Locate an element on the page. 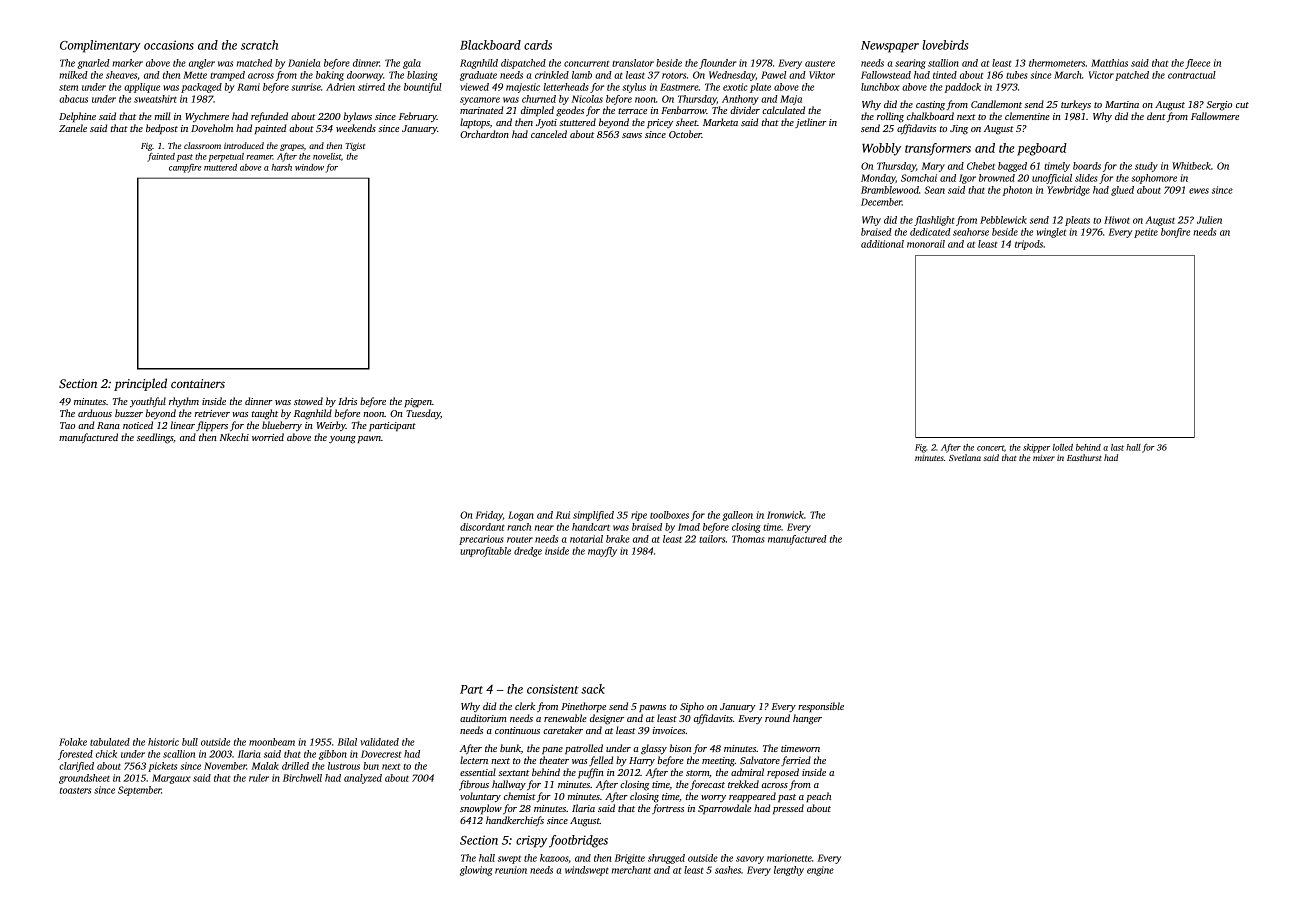 This page has height=924, width=1308. additional is located at coordinates (882, 244).
